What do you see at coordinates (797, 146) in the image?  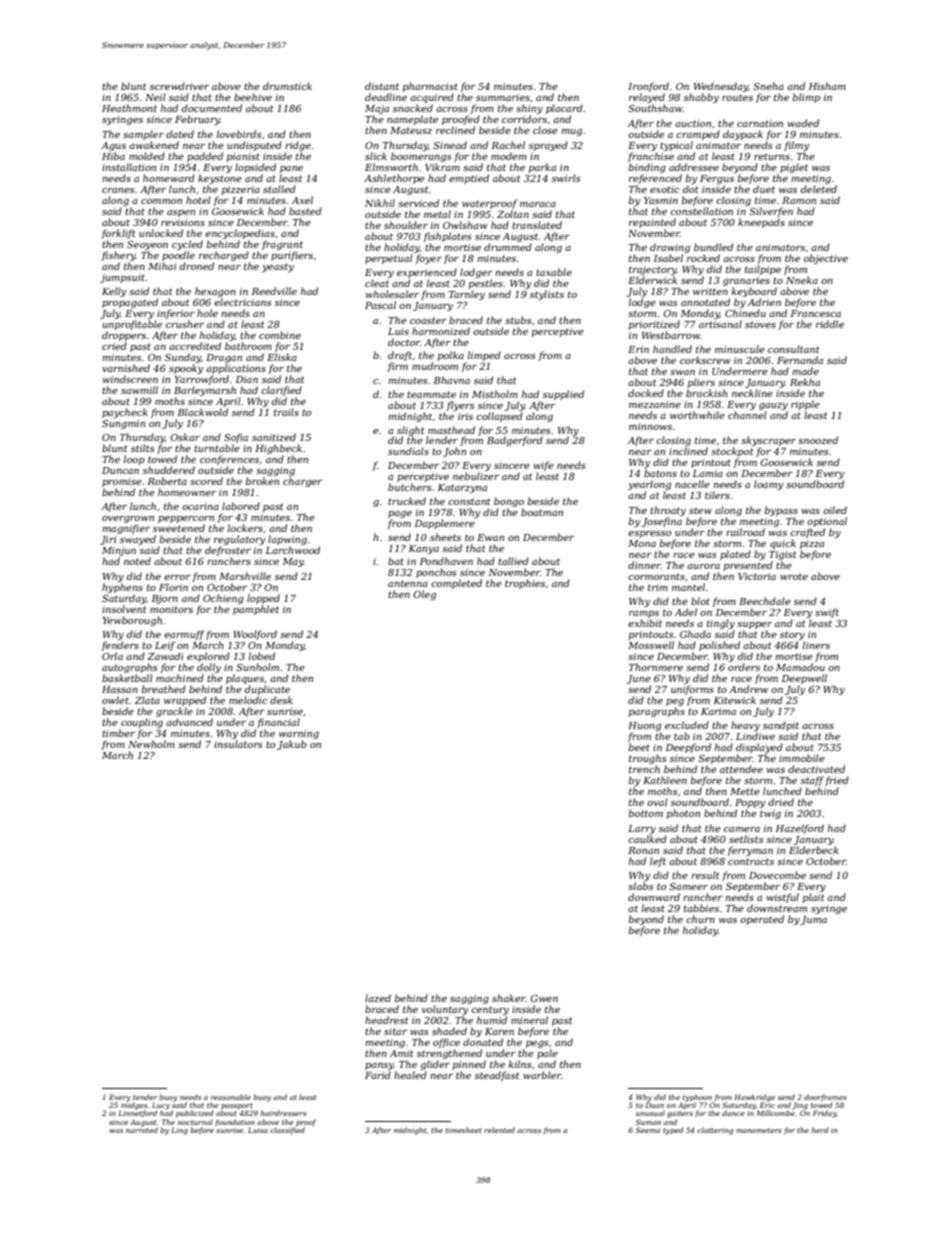 I see `filmy` at bounding box center [797, 146].
